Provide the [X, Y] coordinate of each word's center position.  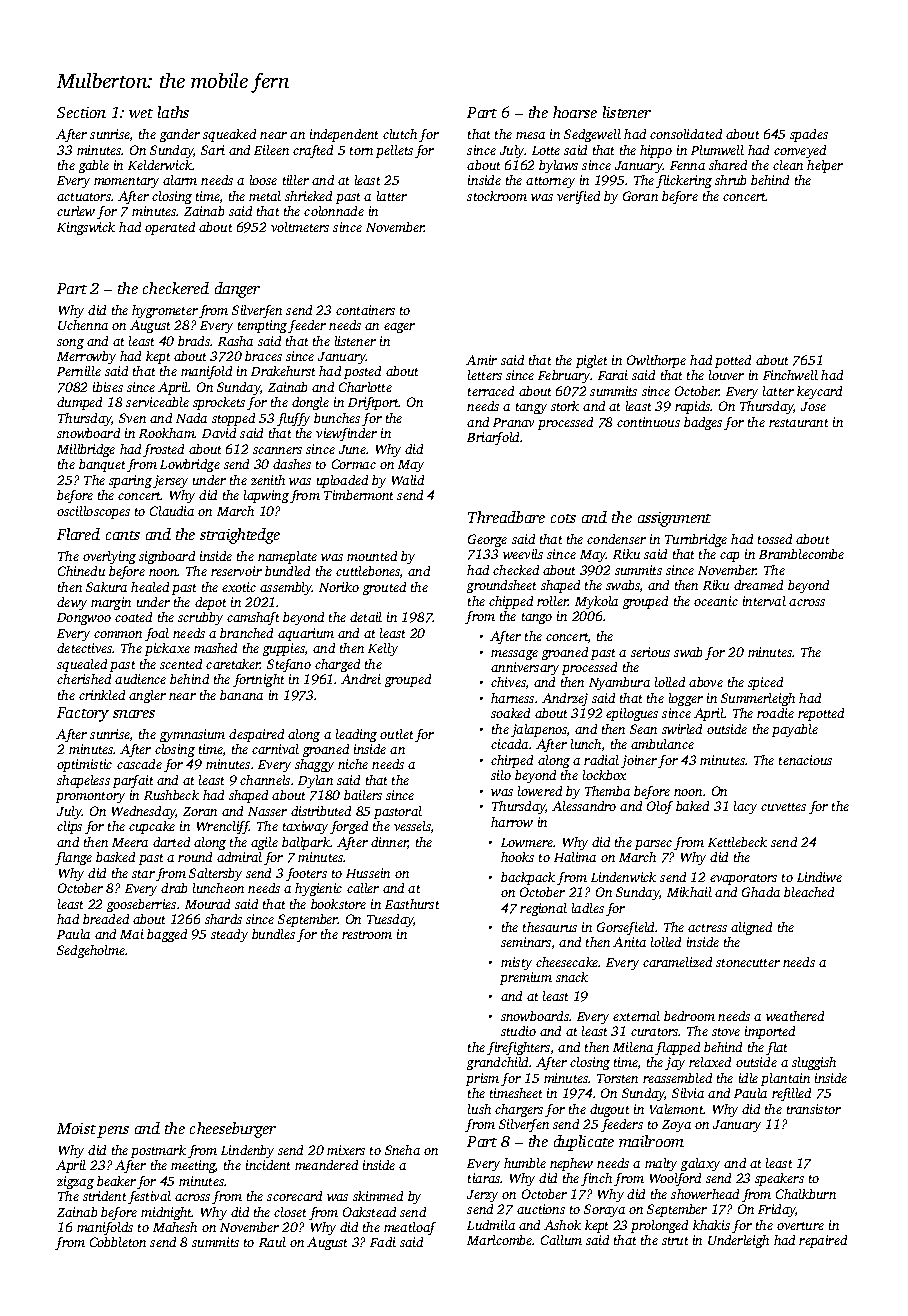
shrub [730, 180]
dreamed [758, 585]
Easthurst [412, 904]
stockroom [497, 196]
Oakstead [369, 1212]
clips [69, 827]
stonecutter [748, 963]
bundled [287, 571]
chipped [511, 602]
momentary [126, 182]
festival [149, 1197]
